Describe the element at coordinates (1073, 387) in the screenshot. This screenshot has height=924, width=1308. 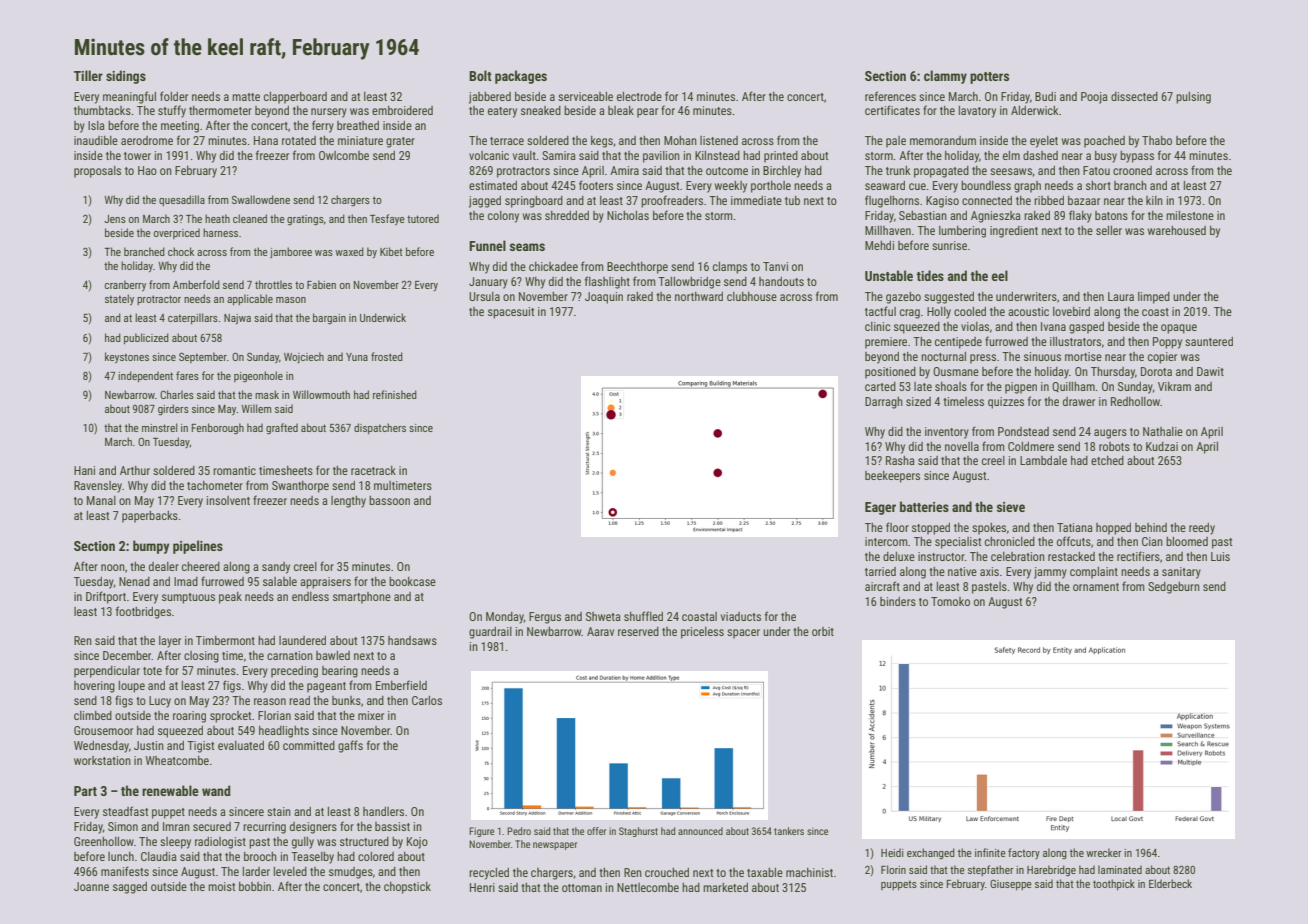
I see `Quillham` at that location.
